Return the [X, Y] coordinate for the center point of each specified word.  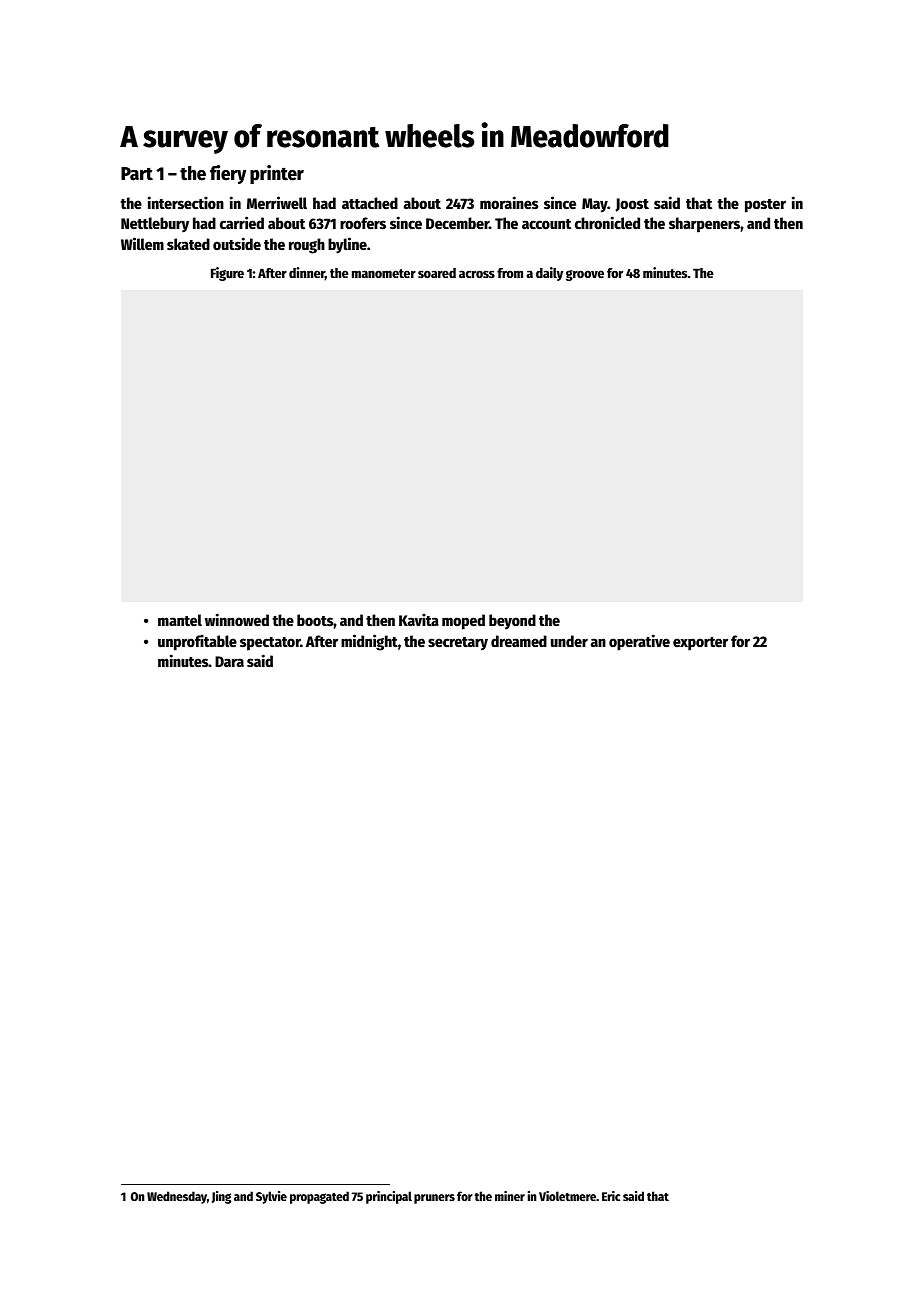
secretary [458, 644]
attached [370, 203]
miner [510, 1196]
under [569, 641]
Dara [229, 661]
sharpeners [704, 225]
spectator [270, 644]
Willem [142, 243]
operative [639, 642]
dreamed [519, 641]
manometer [384, 273]
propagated [319, 1197]
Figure [227, 274]
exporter [700, 644]
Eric [611, 1196]
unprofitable [197, 642]
